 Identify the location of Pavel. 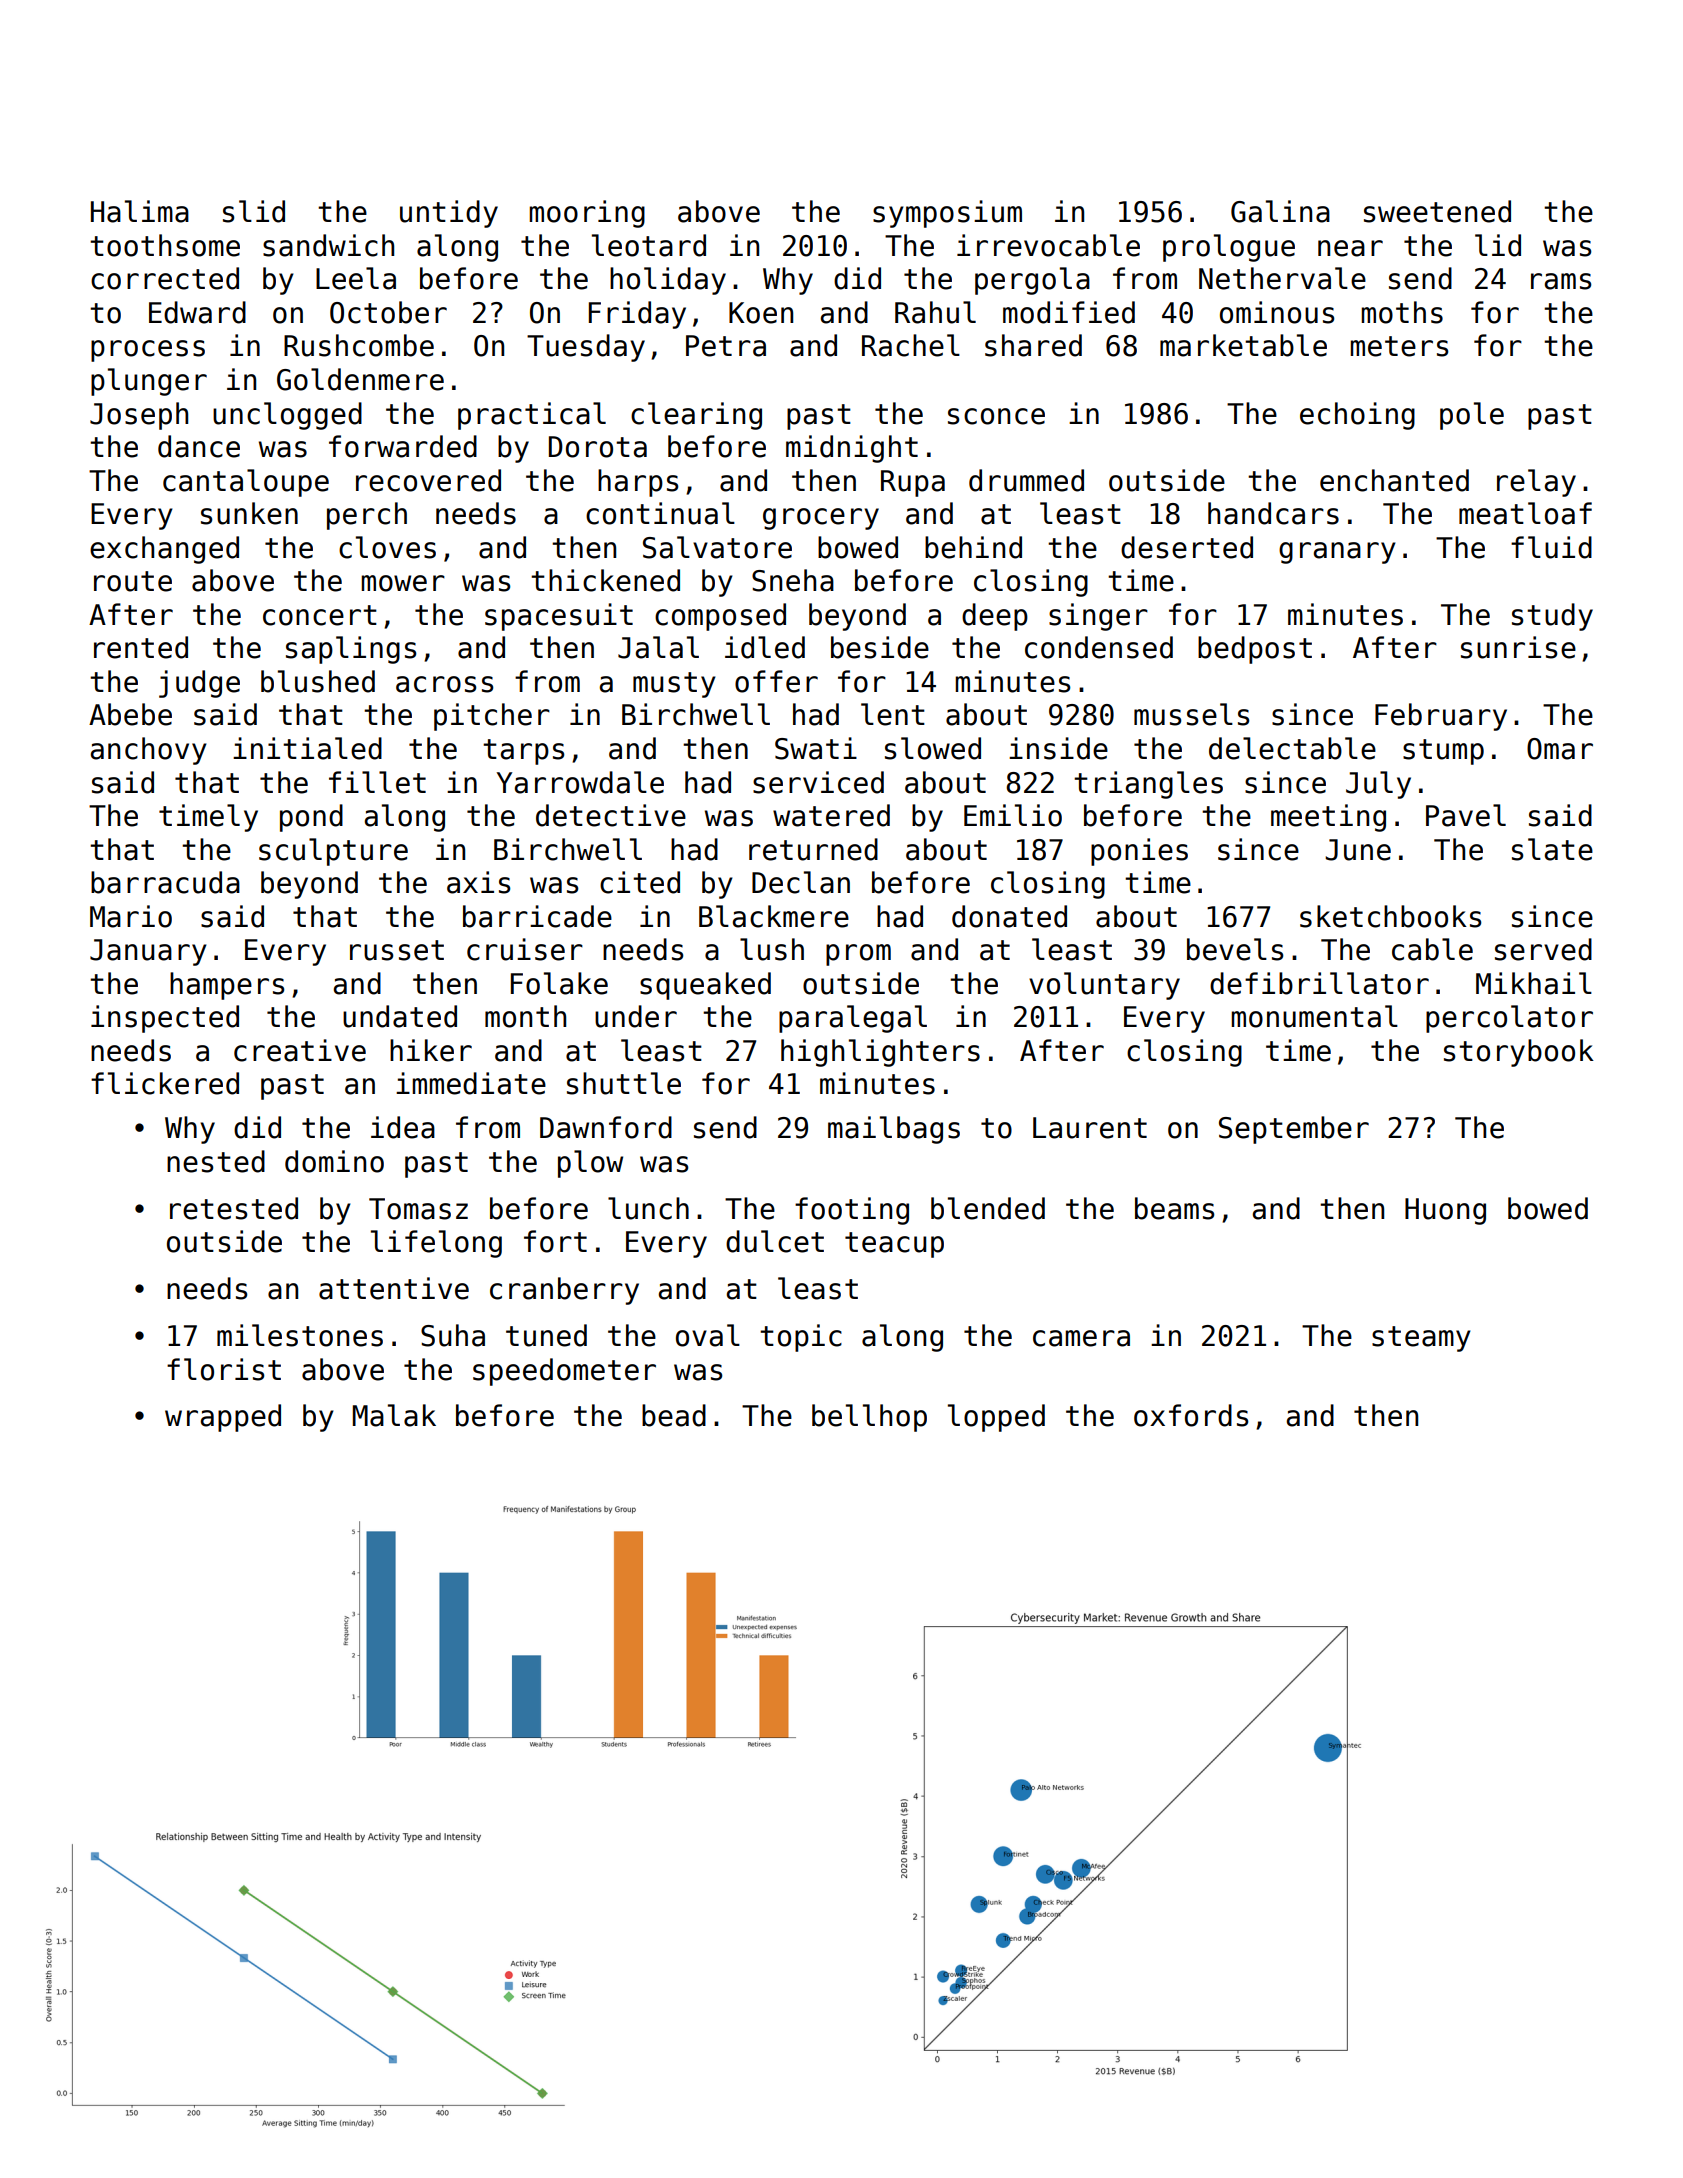
(1466, 815).
